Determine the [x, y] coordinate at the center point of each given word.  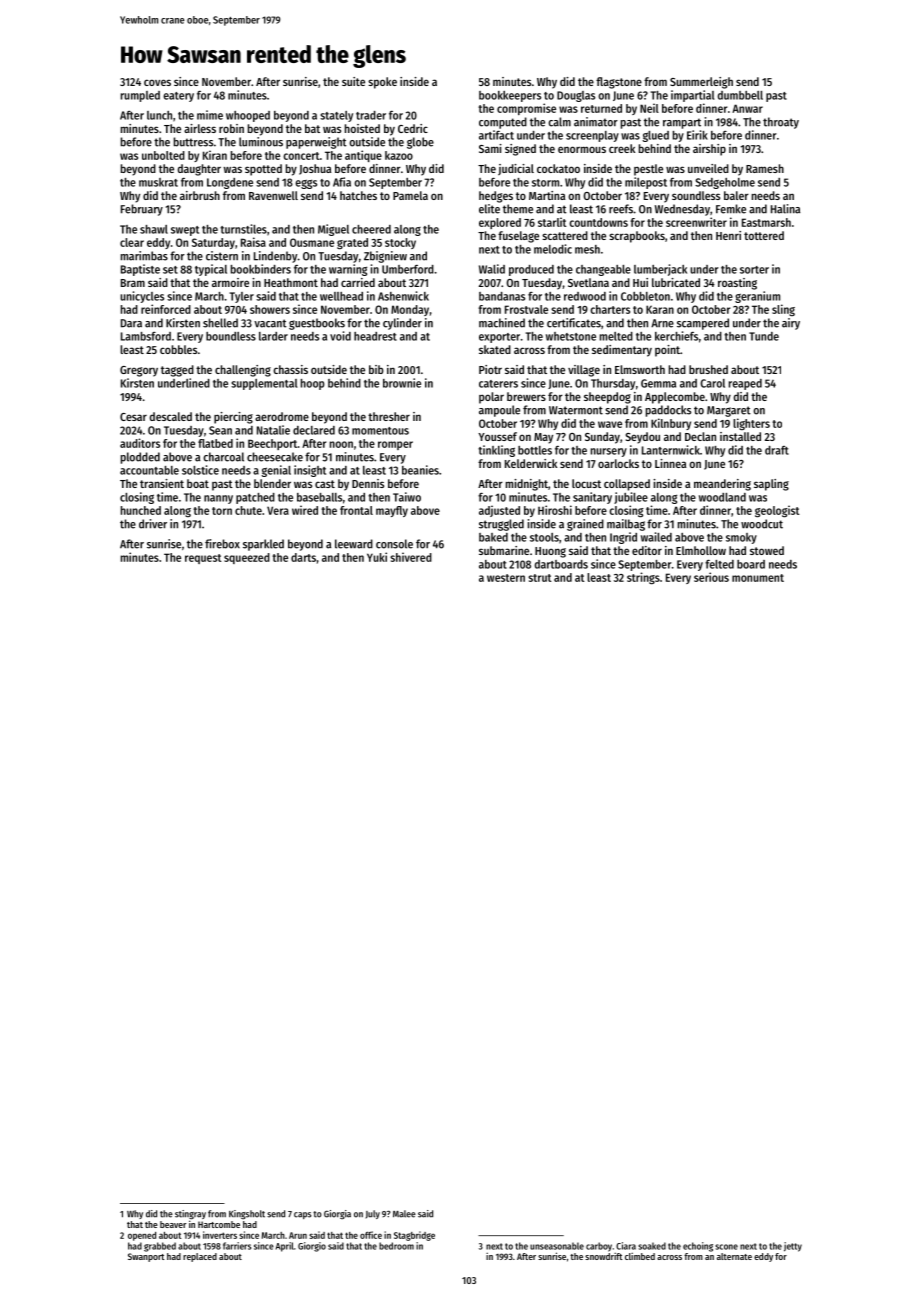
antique [363, 156]
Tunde [764, 336]
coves [157, 82]
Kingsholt [247, 1214]
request [203, 559]
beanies [420, 470]
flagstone [619, 83]
